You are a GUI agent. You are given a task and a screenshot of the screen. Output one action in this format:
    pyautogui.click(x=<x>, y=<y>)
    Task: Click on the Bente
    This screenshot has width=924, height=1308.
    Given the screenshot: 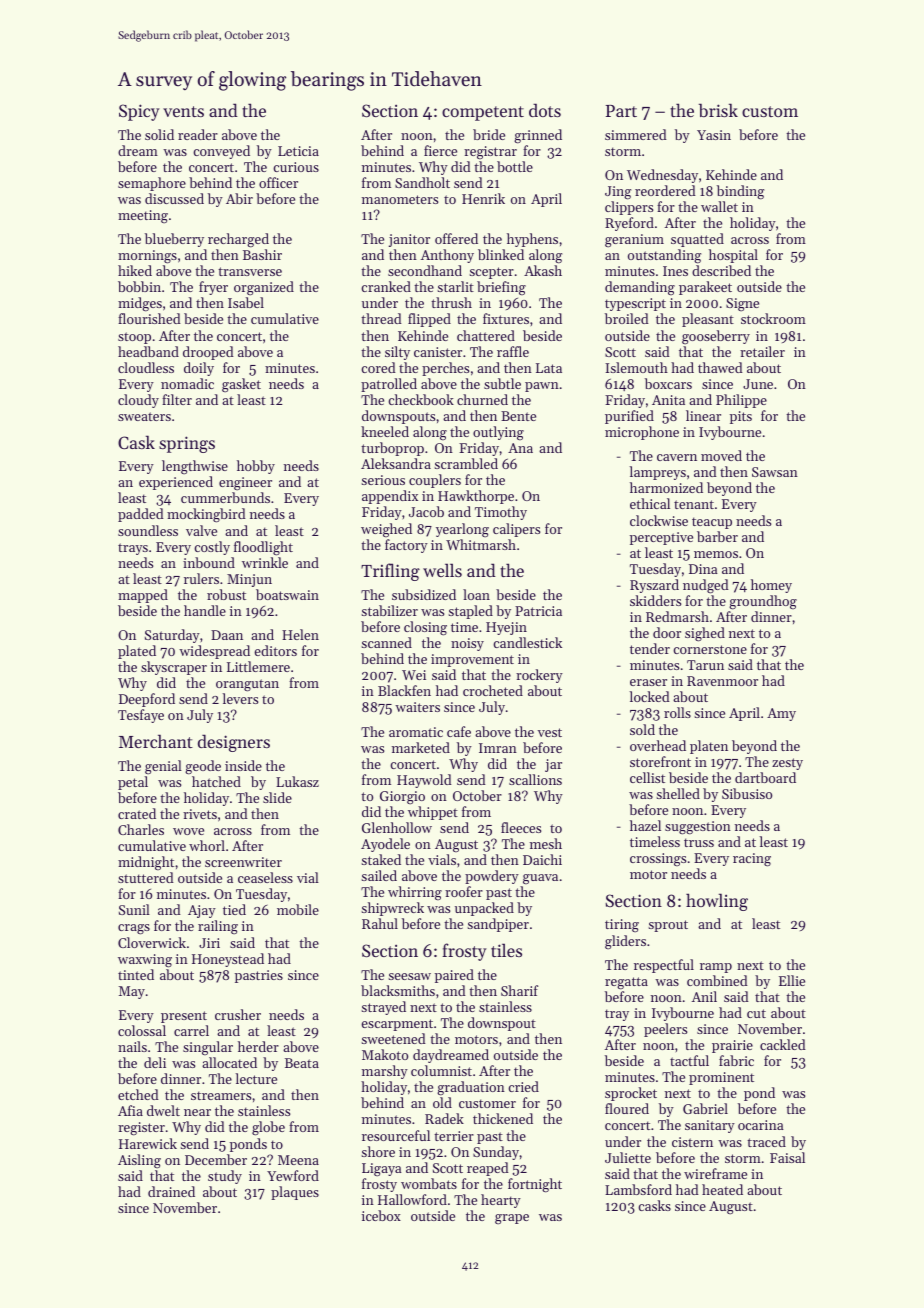 What is the action you would take?
    pyautogui.click(x=518, y=416)
